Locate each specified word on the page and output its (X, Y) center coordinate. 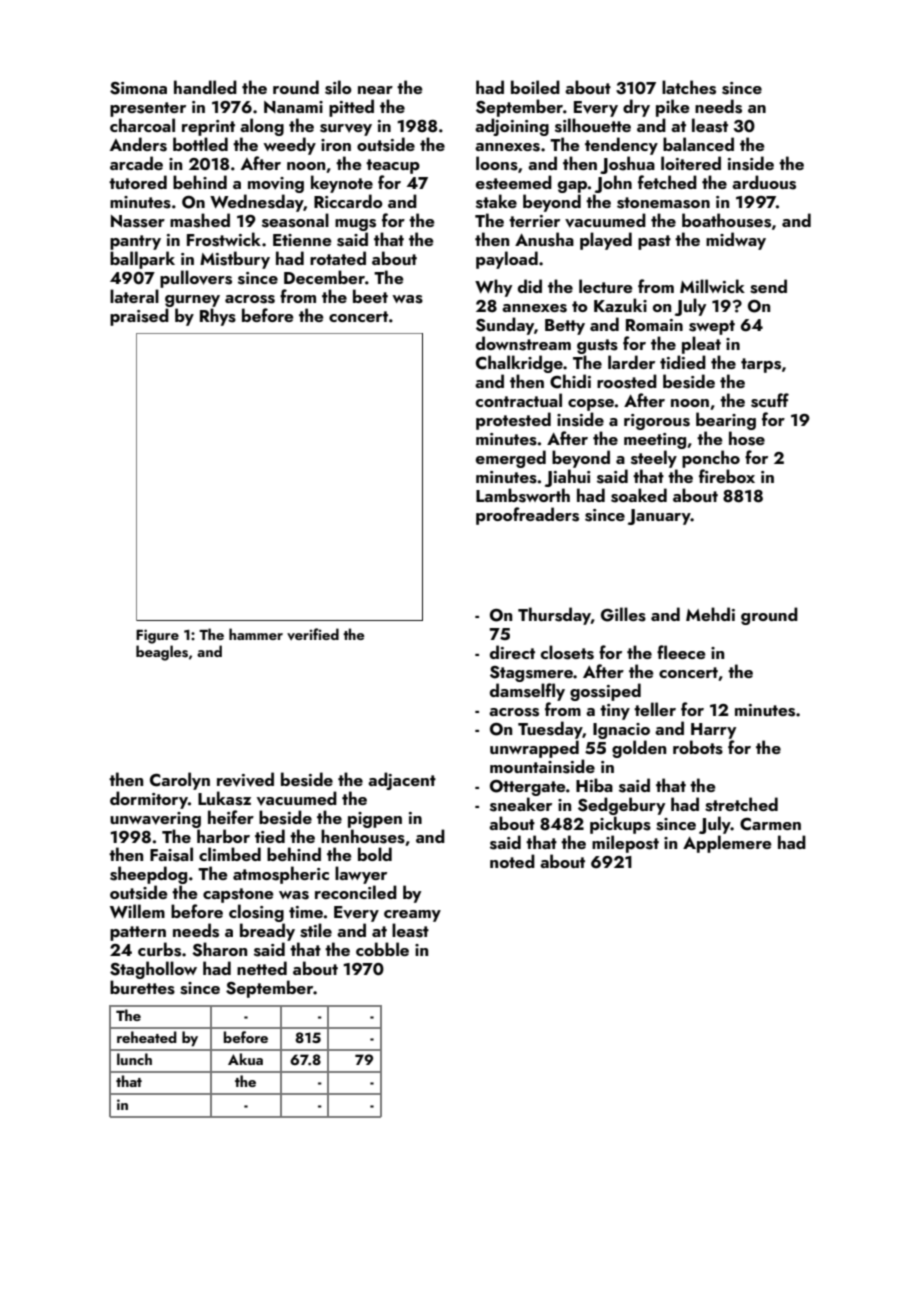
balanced (698, 144)
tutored (138, 182)
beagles (162, 653)
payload (507, 260)
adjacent (402, 781)
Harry (713, 731)
